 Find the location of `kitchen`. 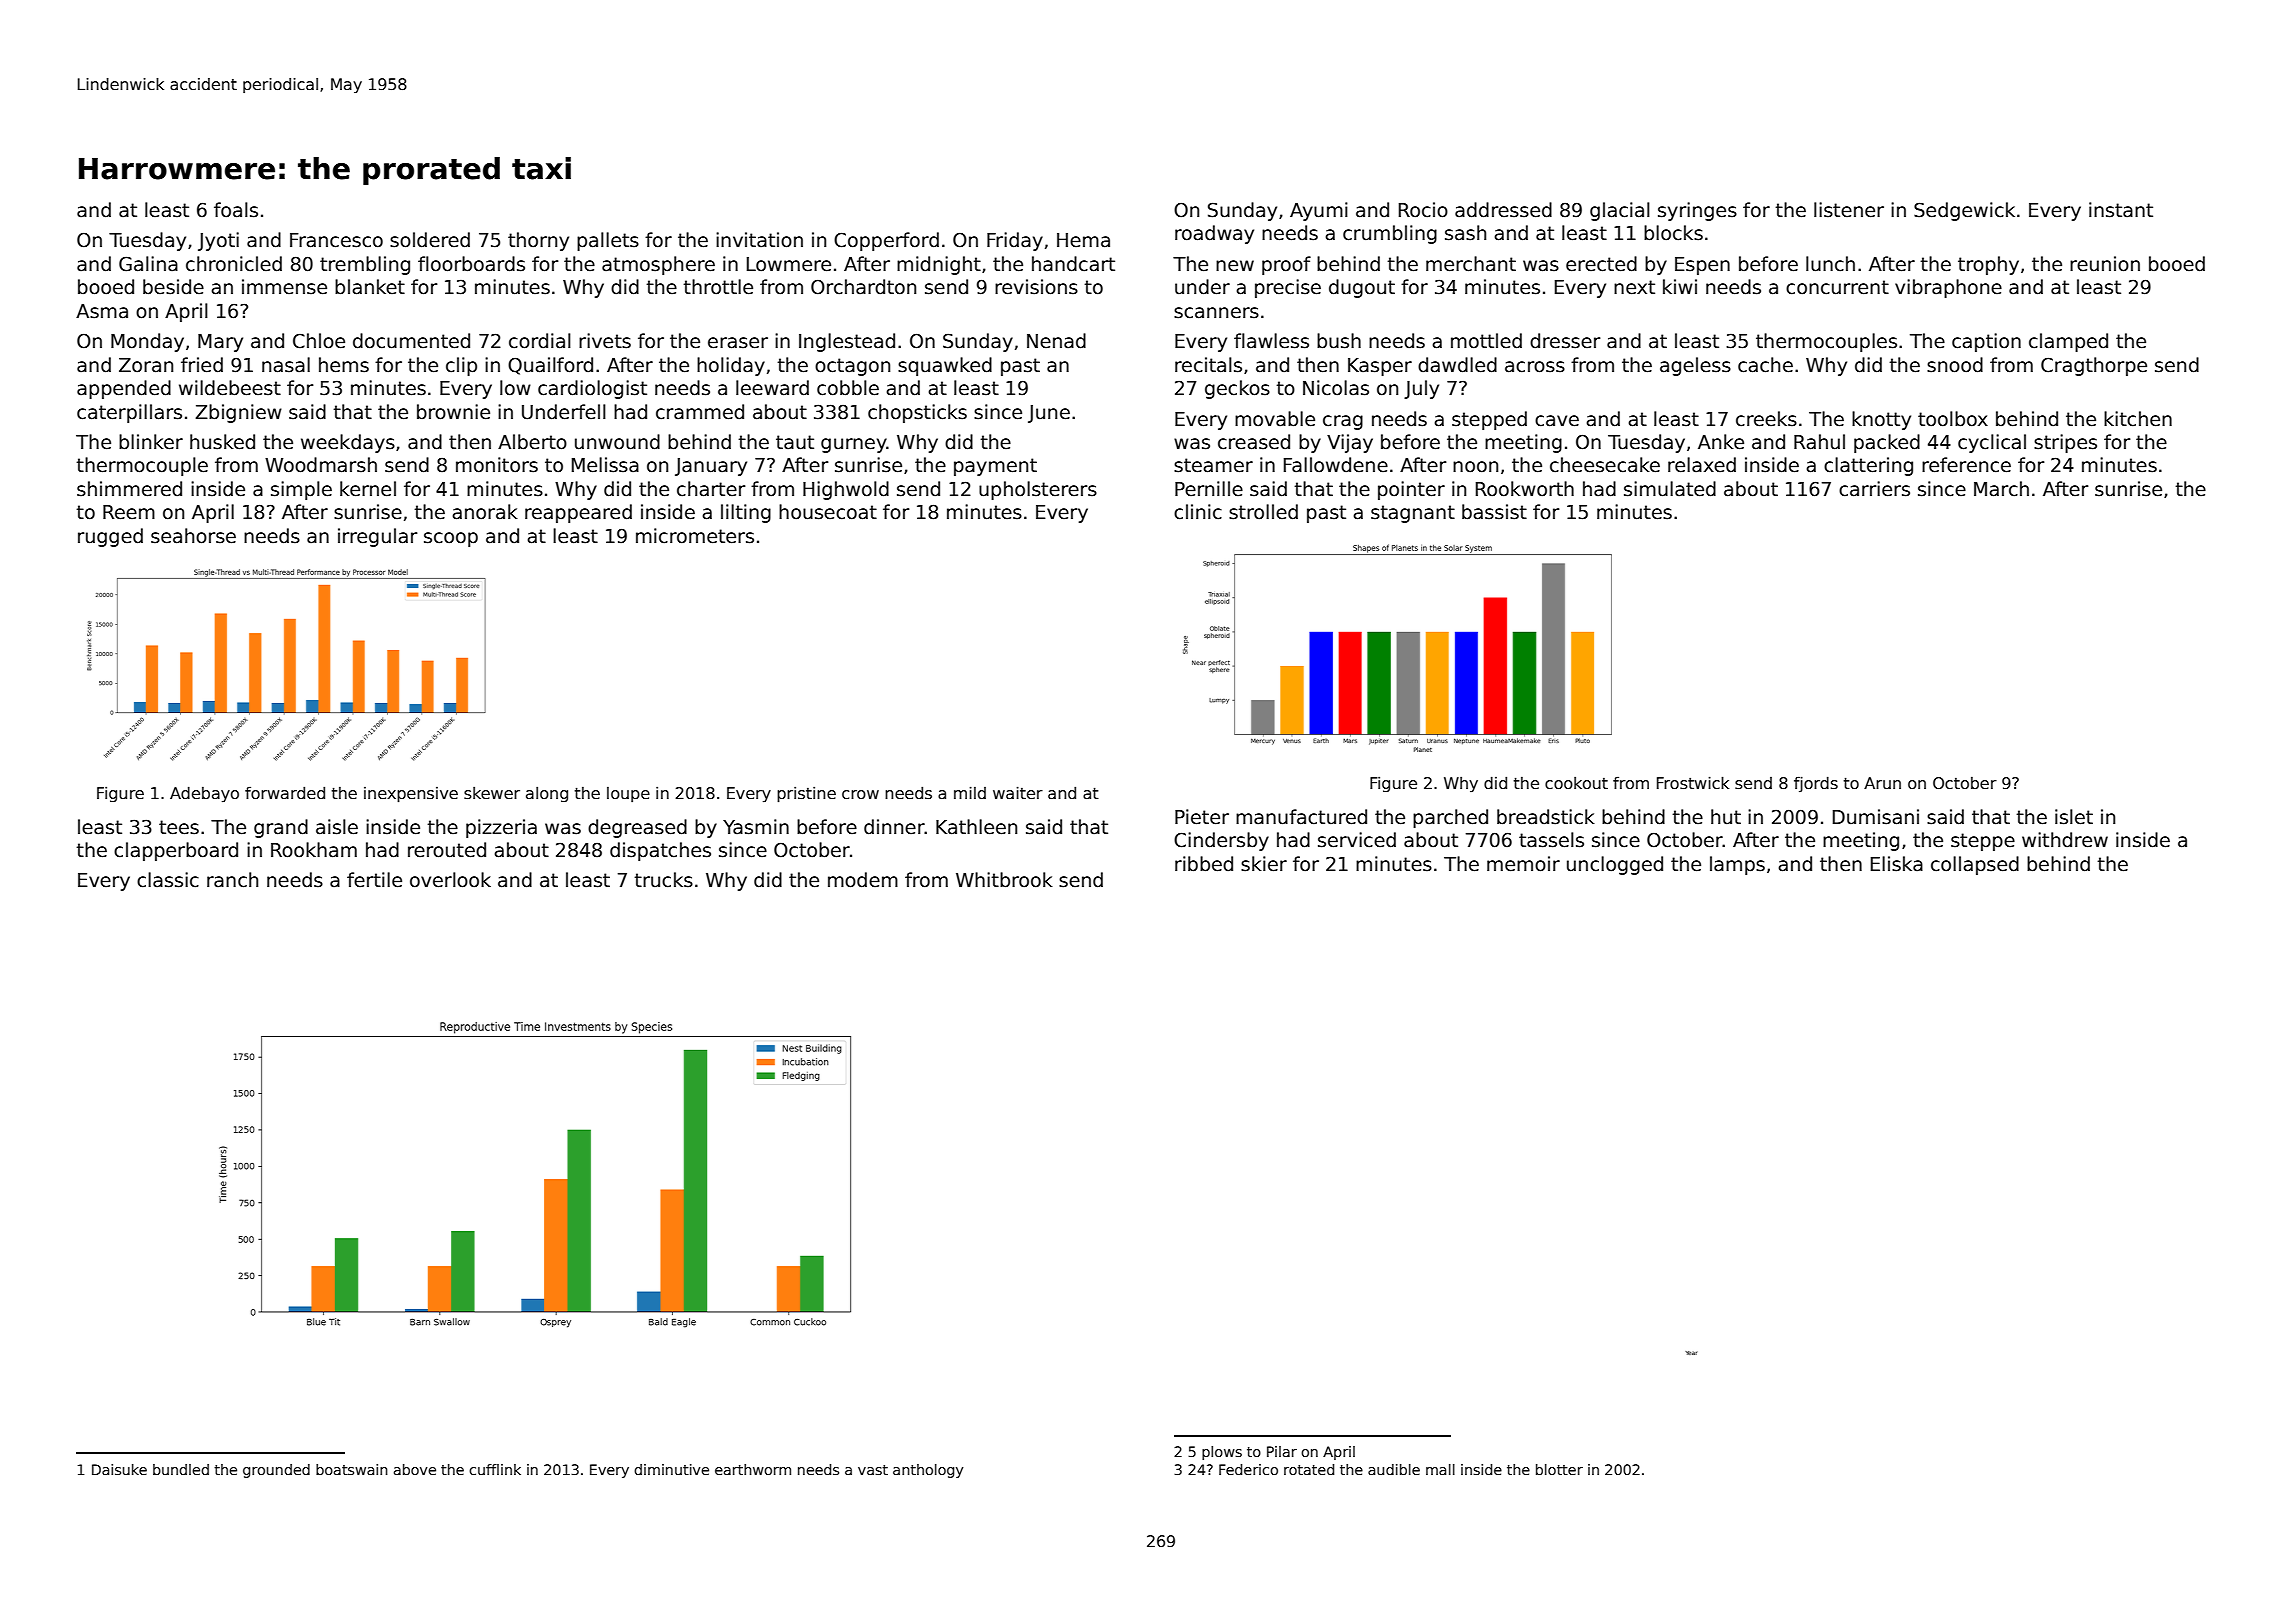

kitchen is located at coordinates (2138, 419).
